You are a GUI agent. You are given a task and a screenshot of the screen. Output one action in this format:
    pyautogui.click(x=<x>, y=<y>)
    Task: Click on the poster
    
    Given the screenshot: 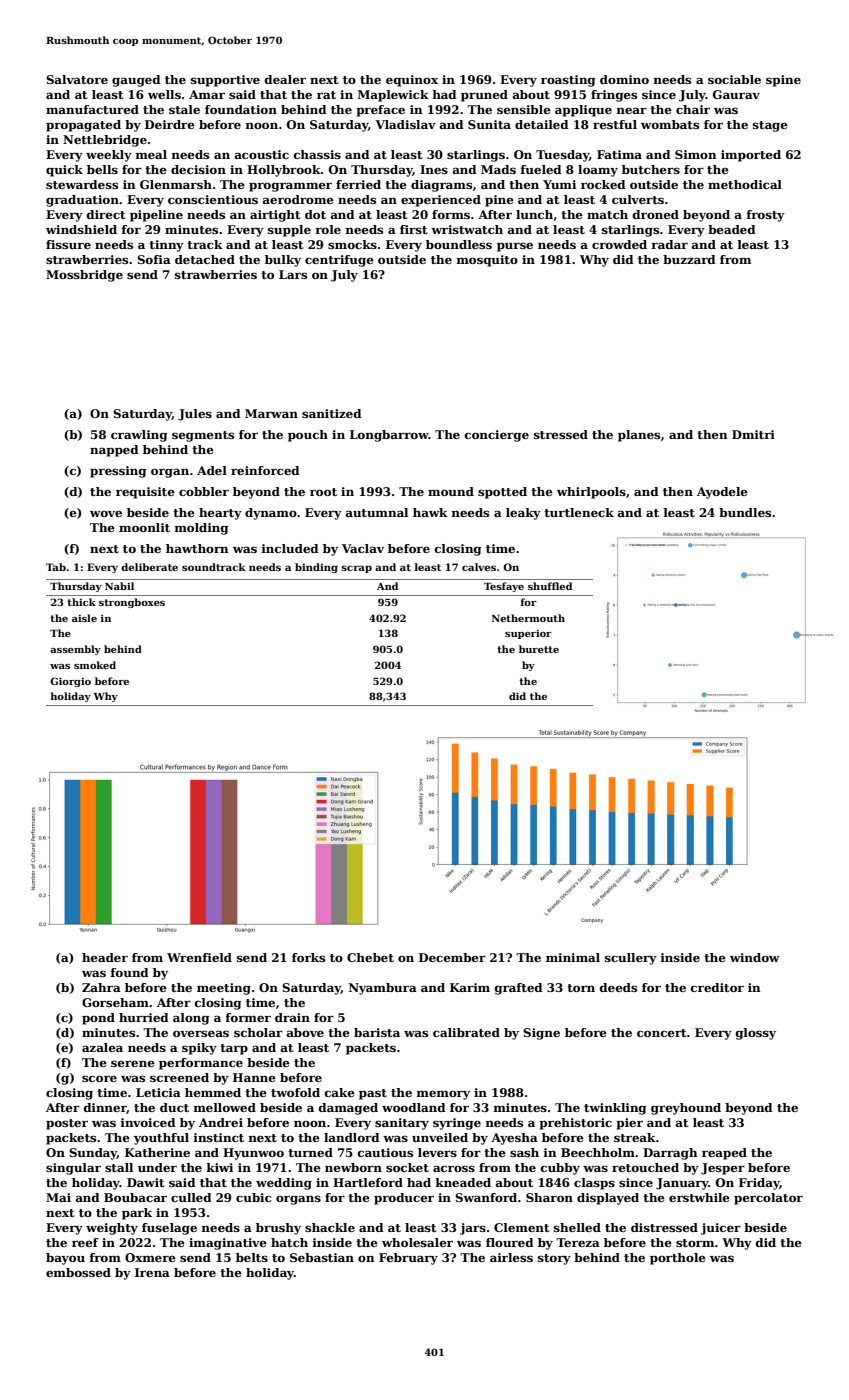 What is the action you would take?
    pyautogui.click(x=67, y=1124)
